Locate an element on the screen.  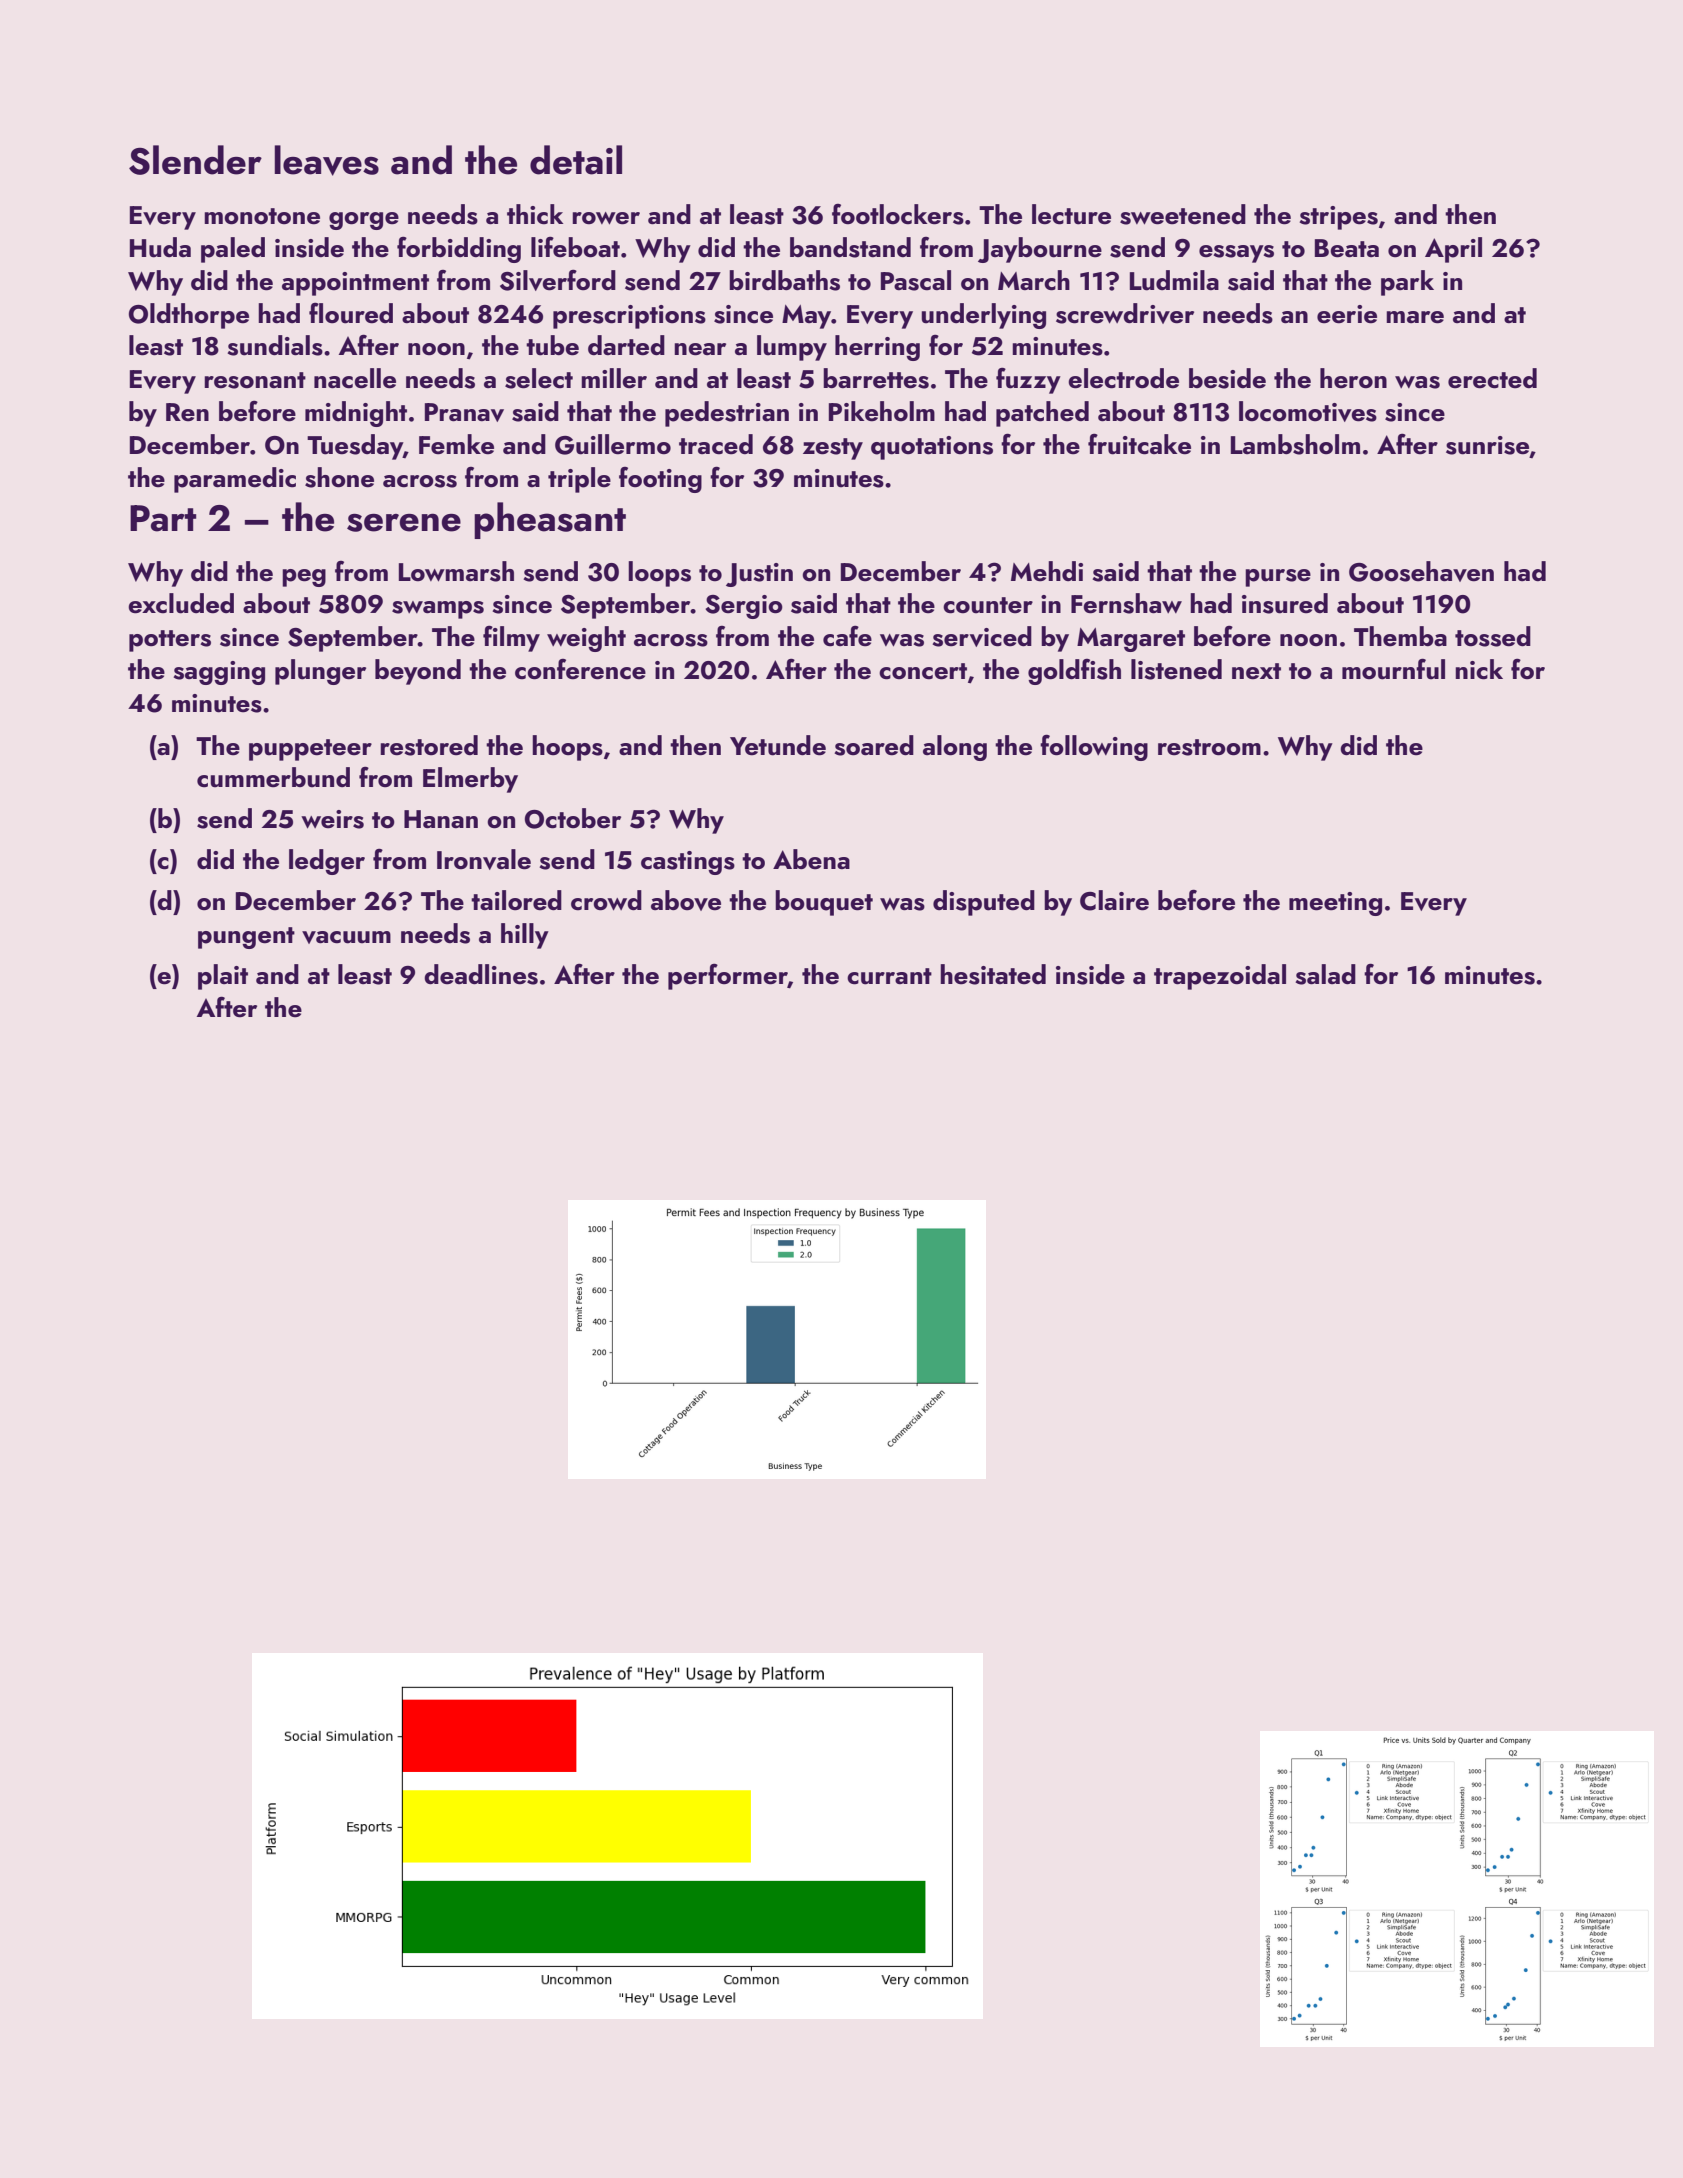
detail is located at coordinates (576, 160).
